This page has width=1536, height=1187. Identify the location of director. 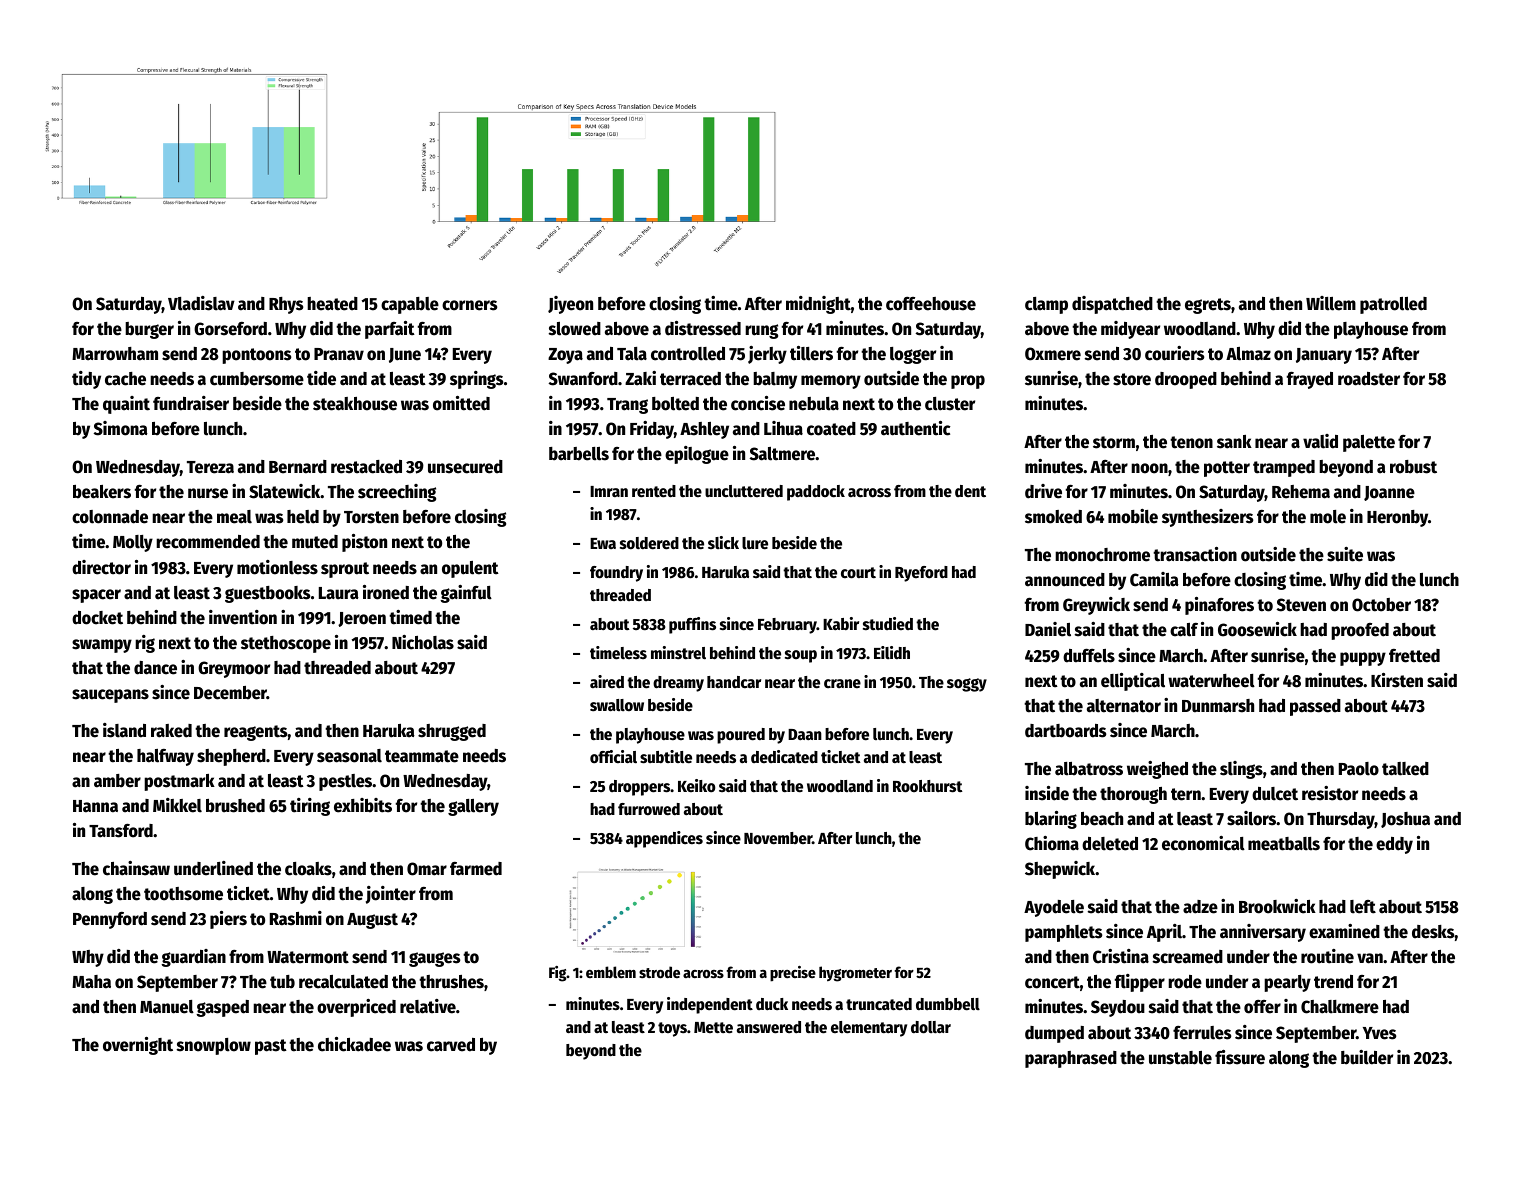
(101, 567).
